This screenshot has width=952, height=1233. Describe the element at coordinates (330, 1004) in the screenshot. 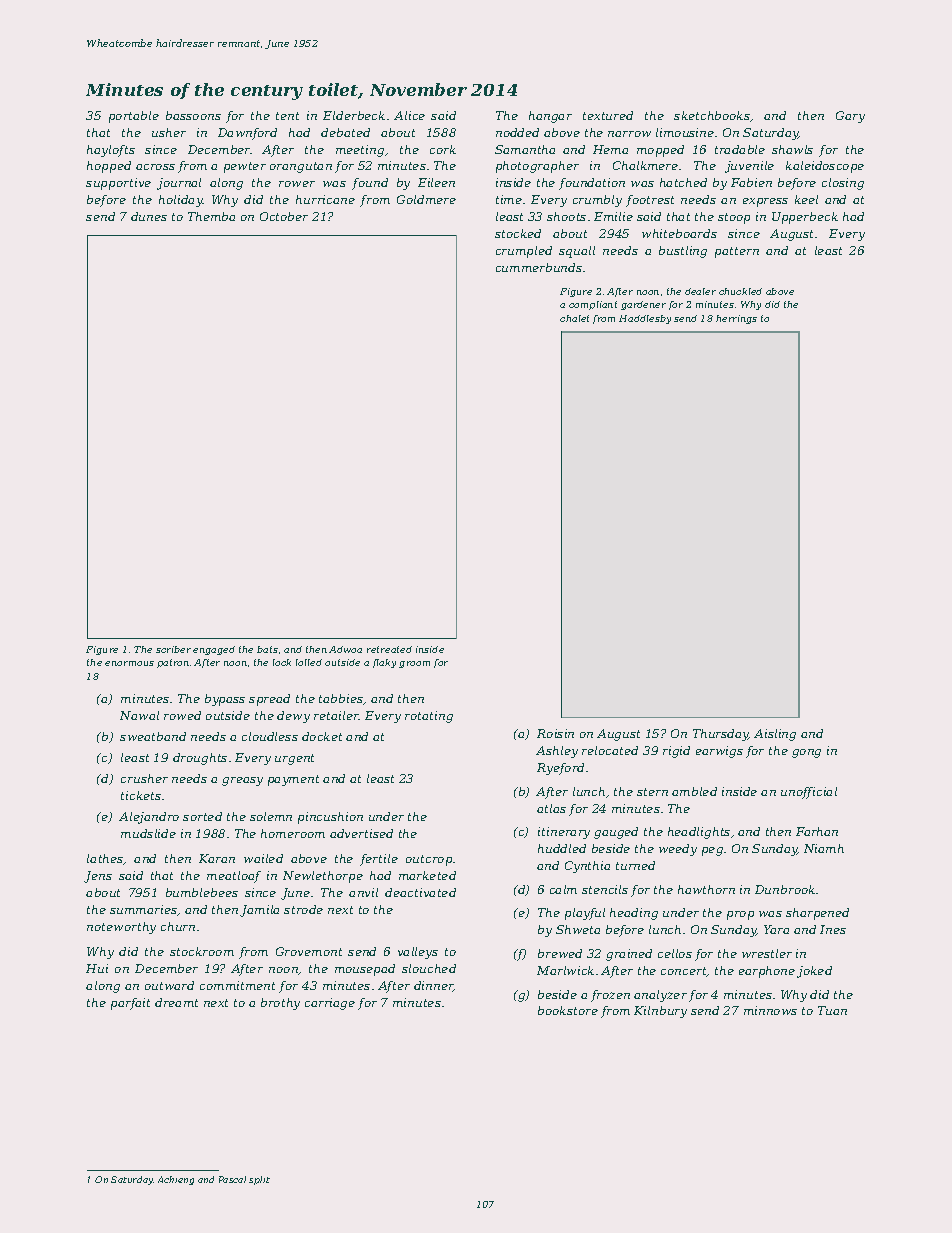

I see `carriage` at that location.
